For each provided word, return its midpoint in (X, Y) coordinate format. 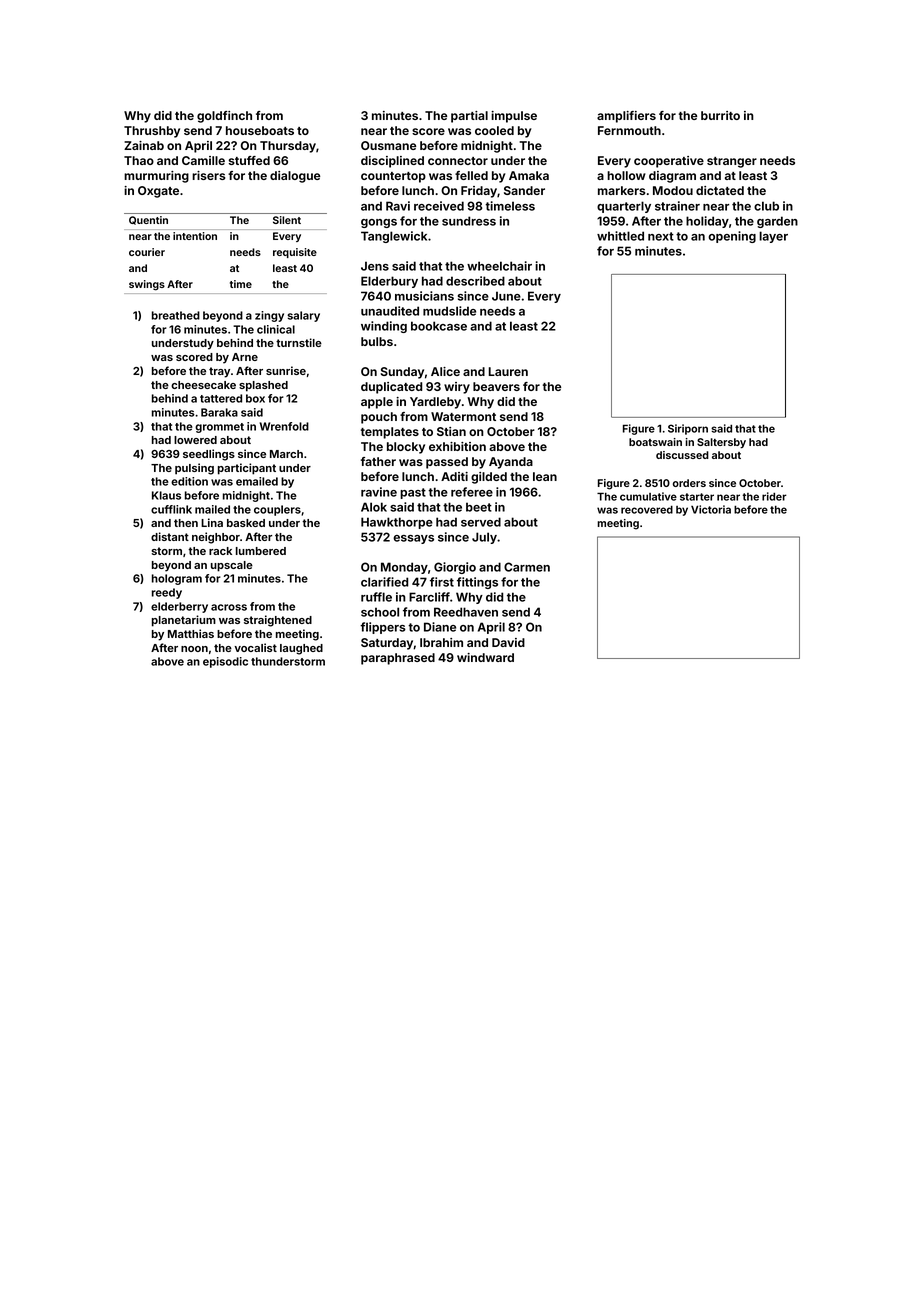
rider (774, 496)
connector (458, 161)
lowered (195, 440)
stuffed (249, 160)
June (506, 296)
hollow (626, 175)
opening (732, 237)
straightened (278, 621)
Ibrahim (441, 642)
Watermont (463, 416)
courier (147, 252)
